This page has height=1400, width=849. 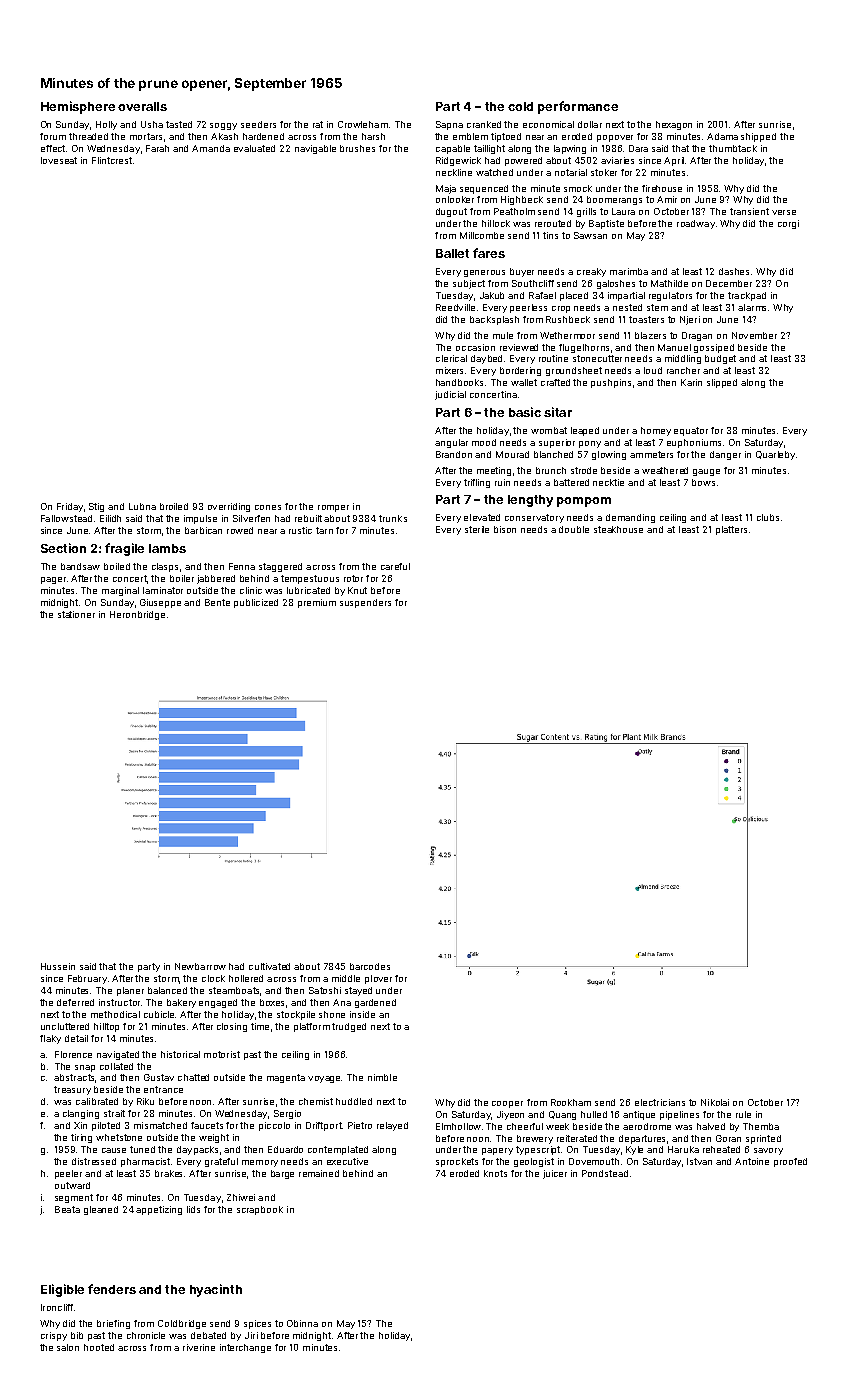 What do you see at coordinates (606, 224) in the page?
I see `Baptiste` at bounding box center [606, 224].
